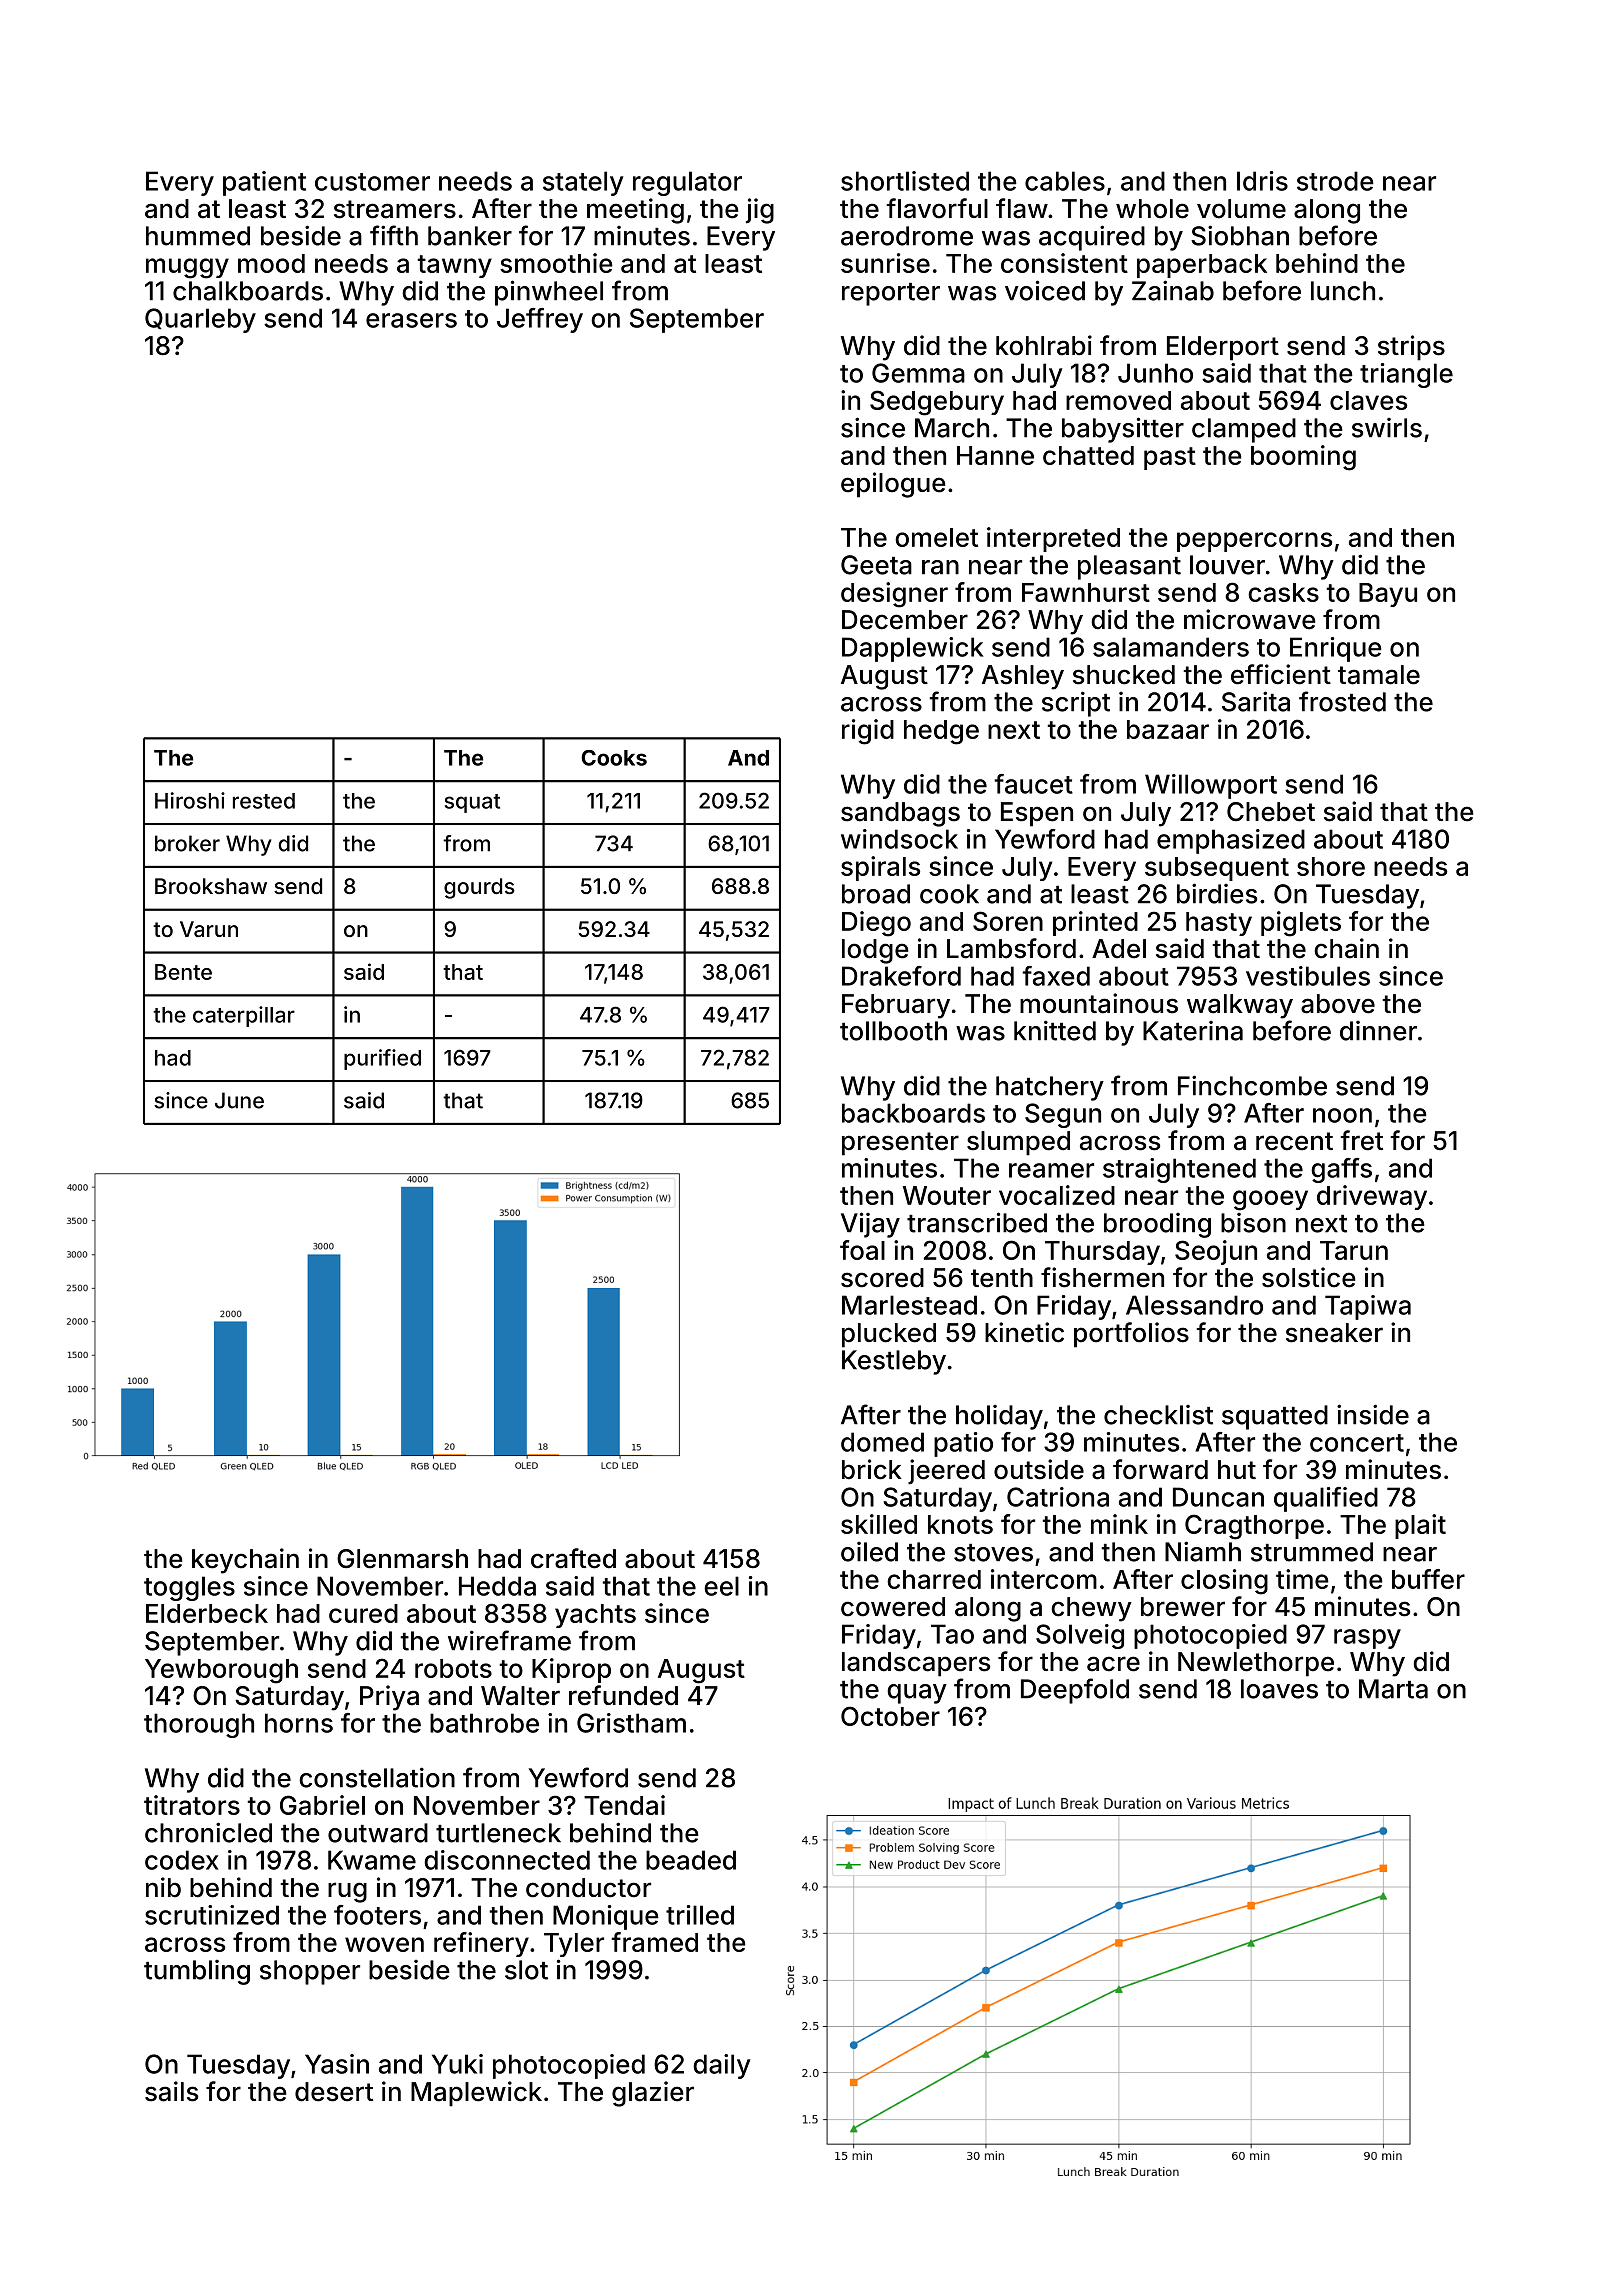 The height and width of the screenshot is (2292, 1620). I want to click on lodge, so click(875, 951).
